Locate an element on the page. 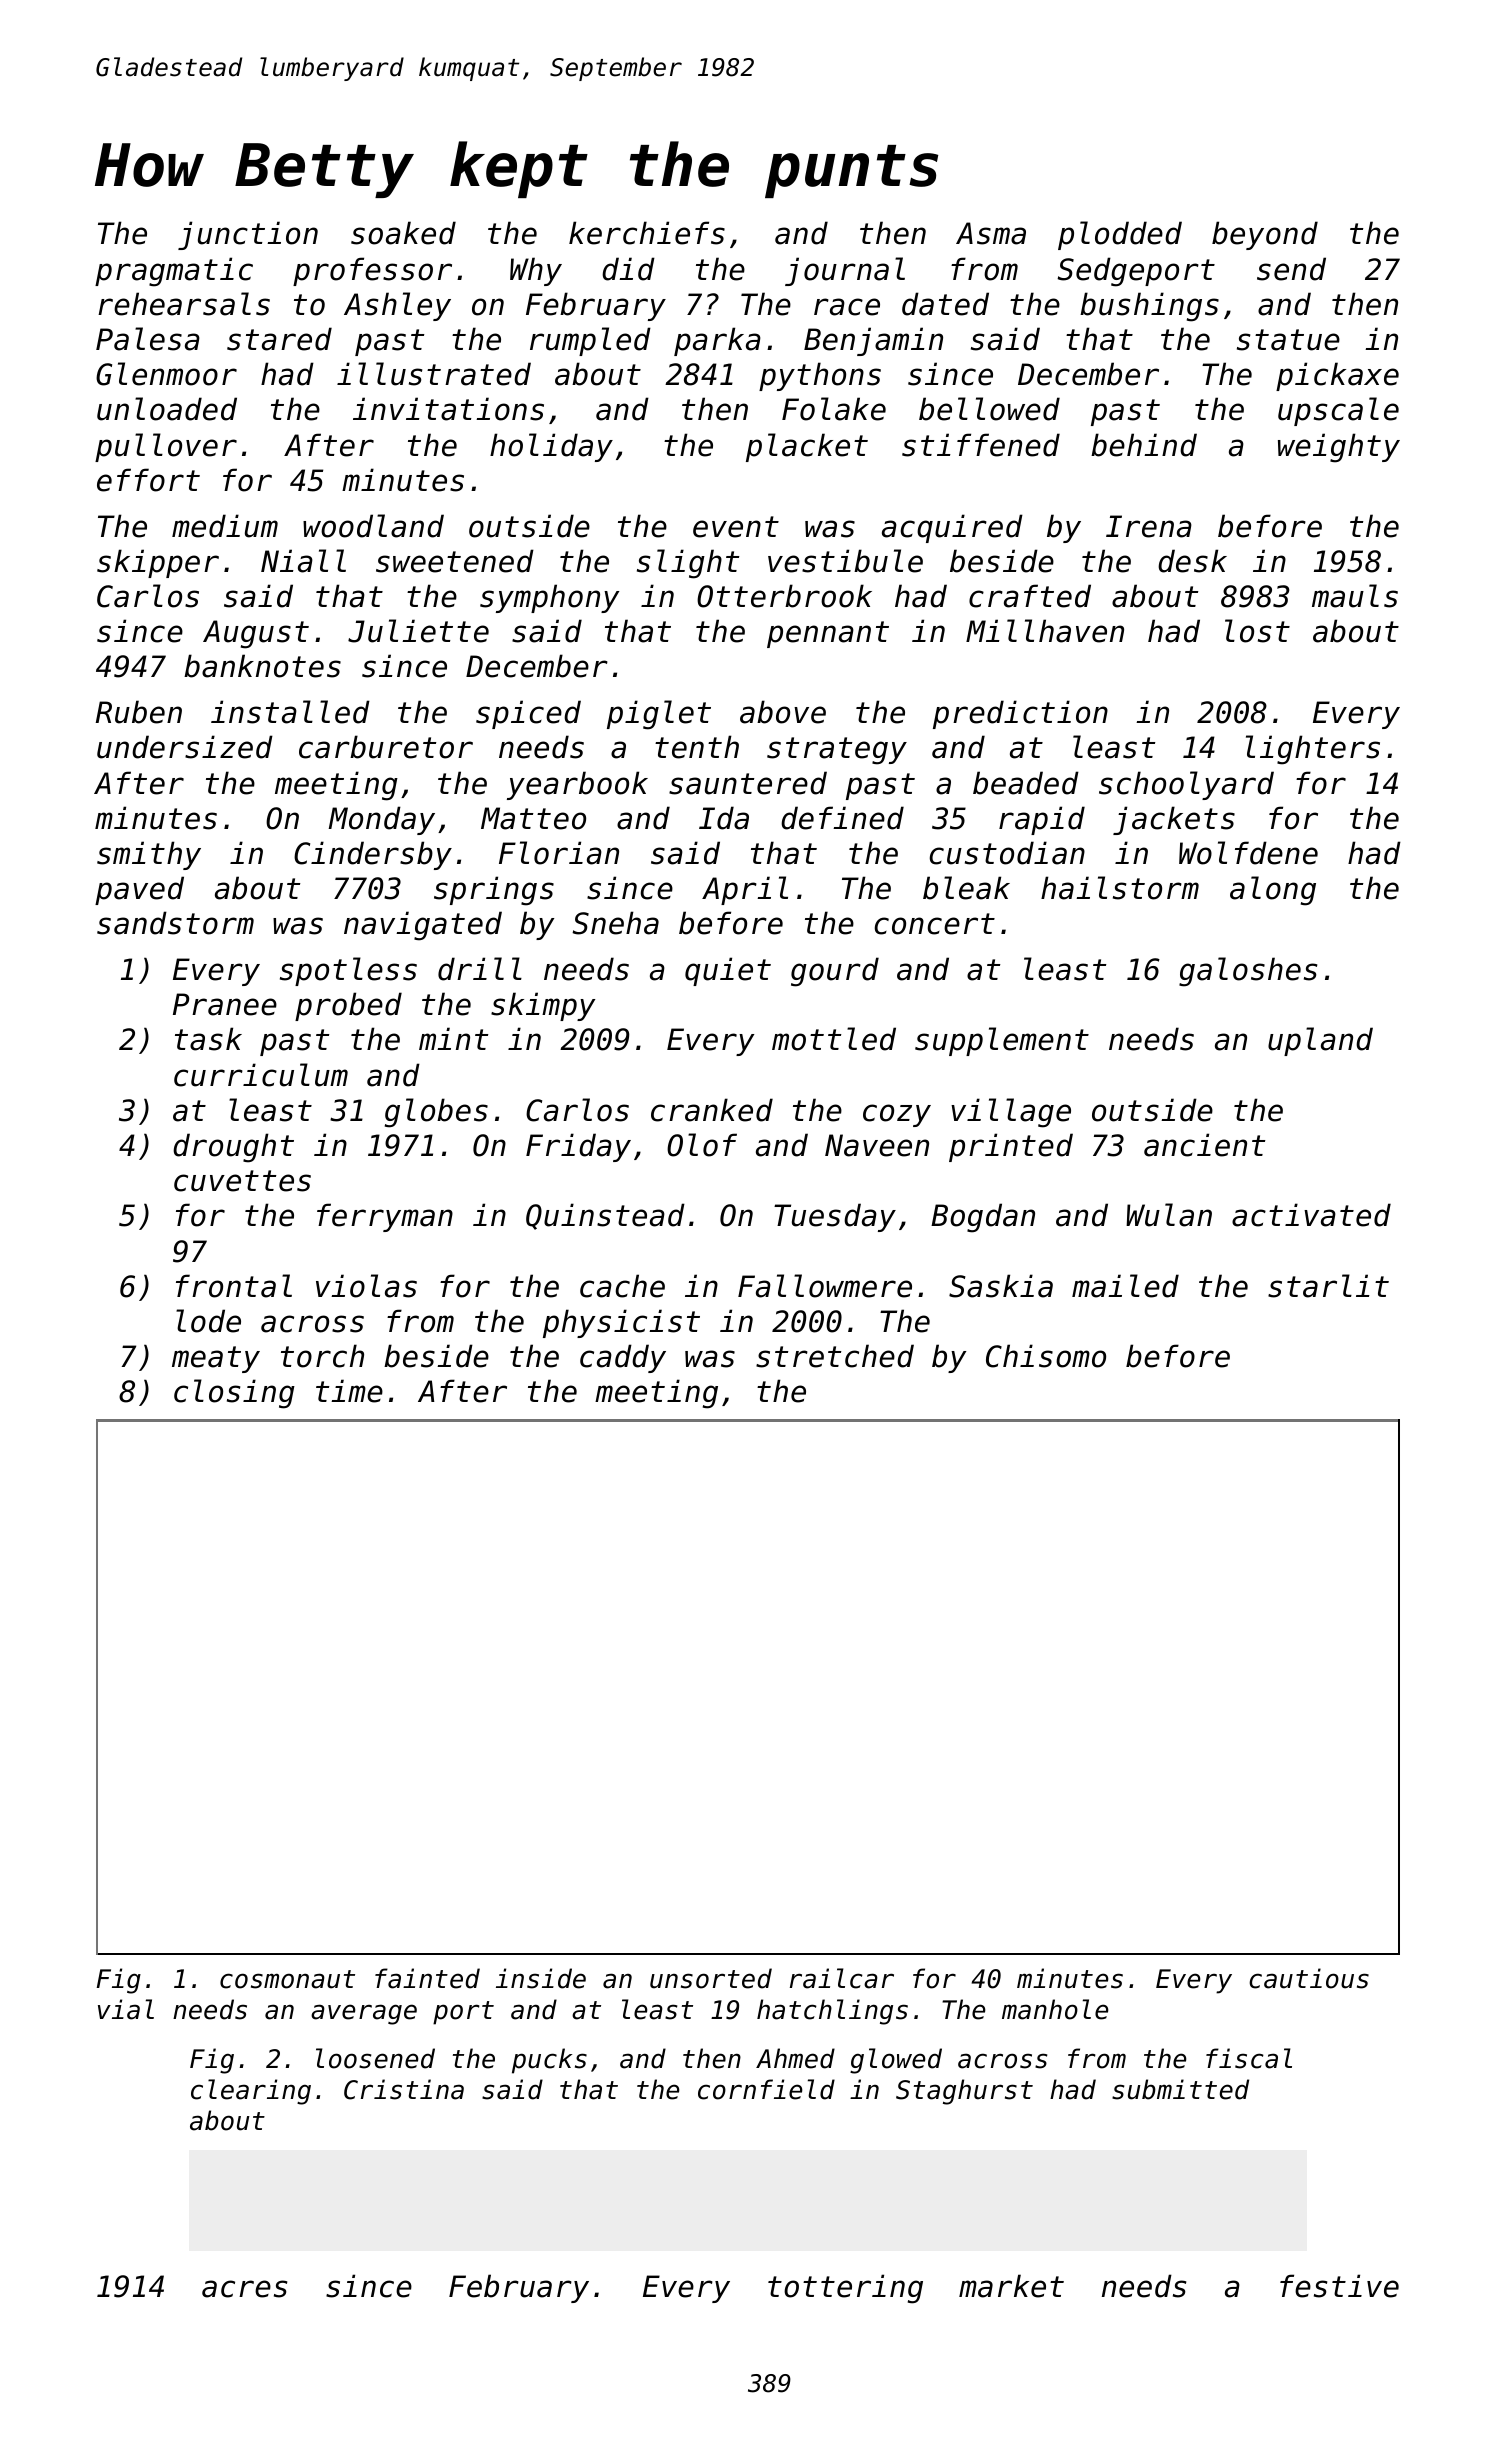  mottled is located at coordinates (834, 1039).
